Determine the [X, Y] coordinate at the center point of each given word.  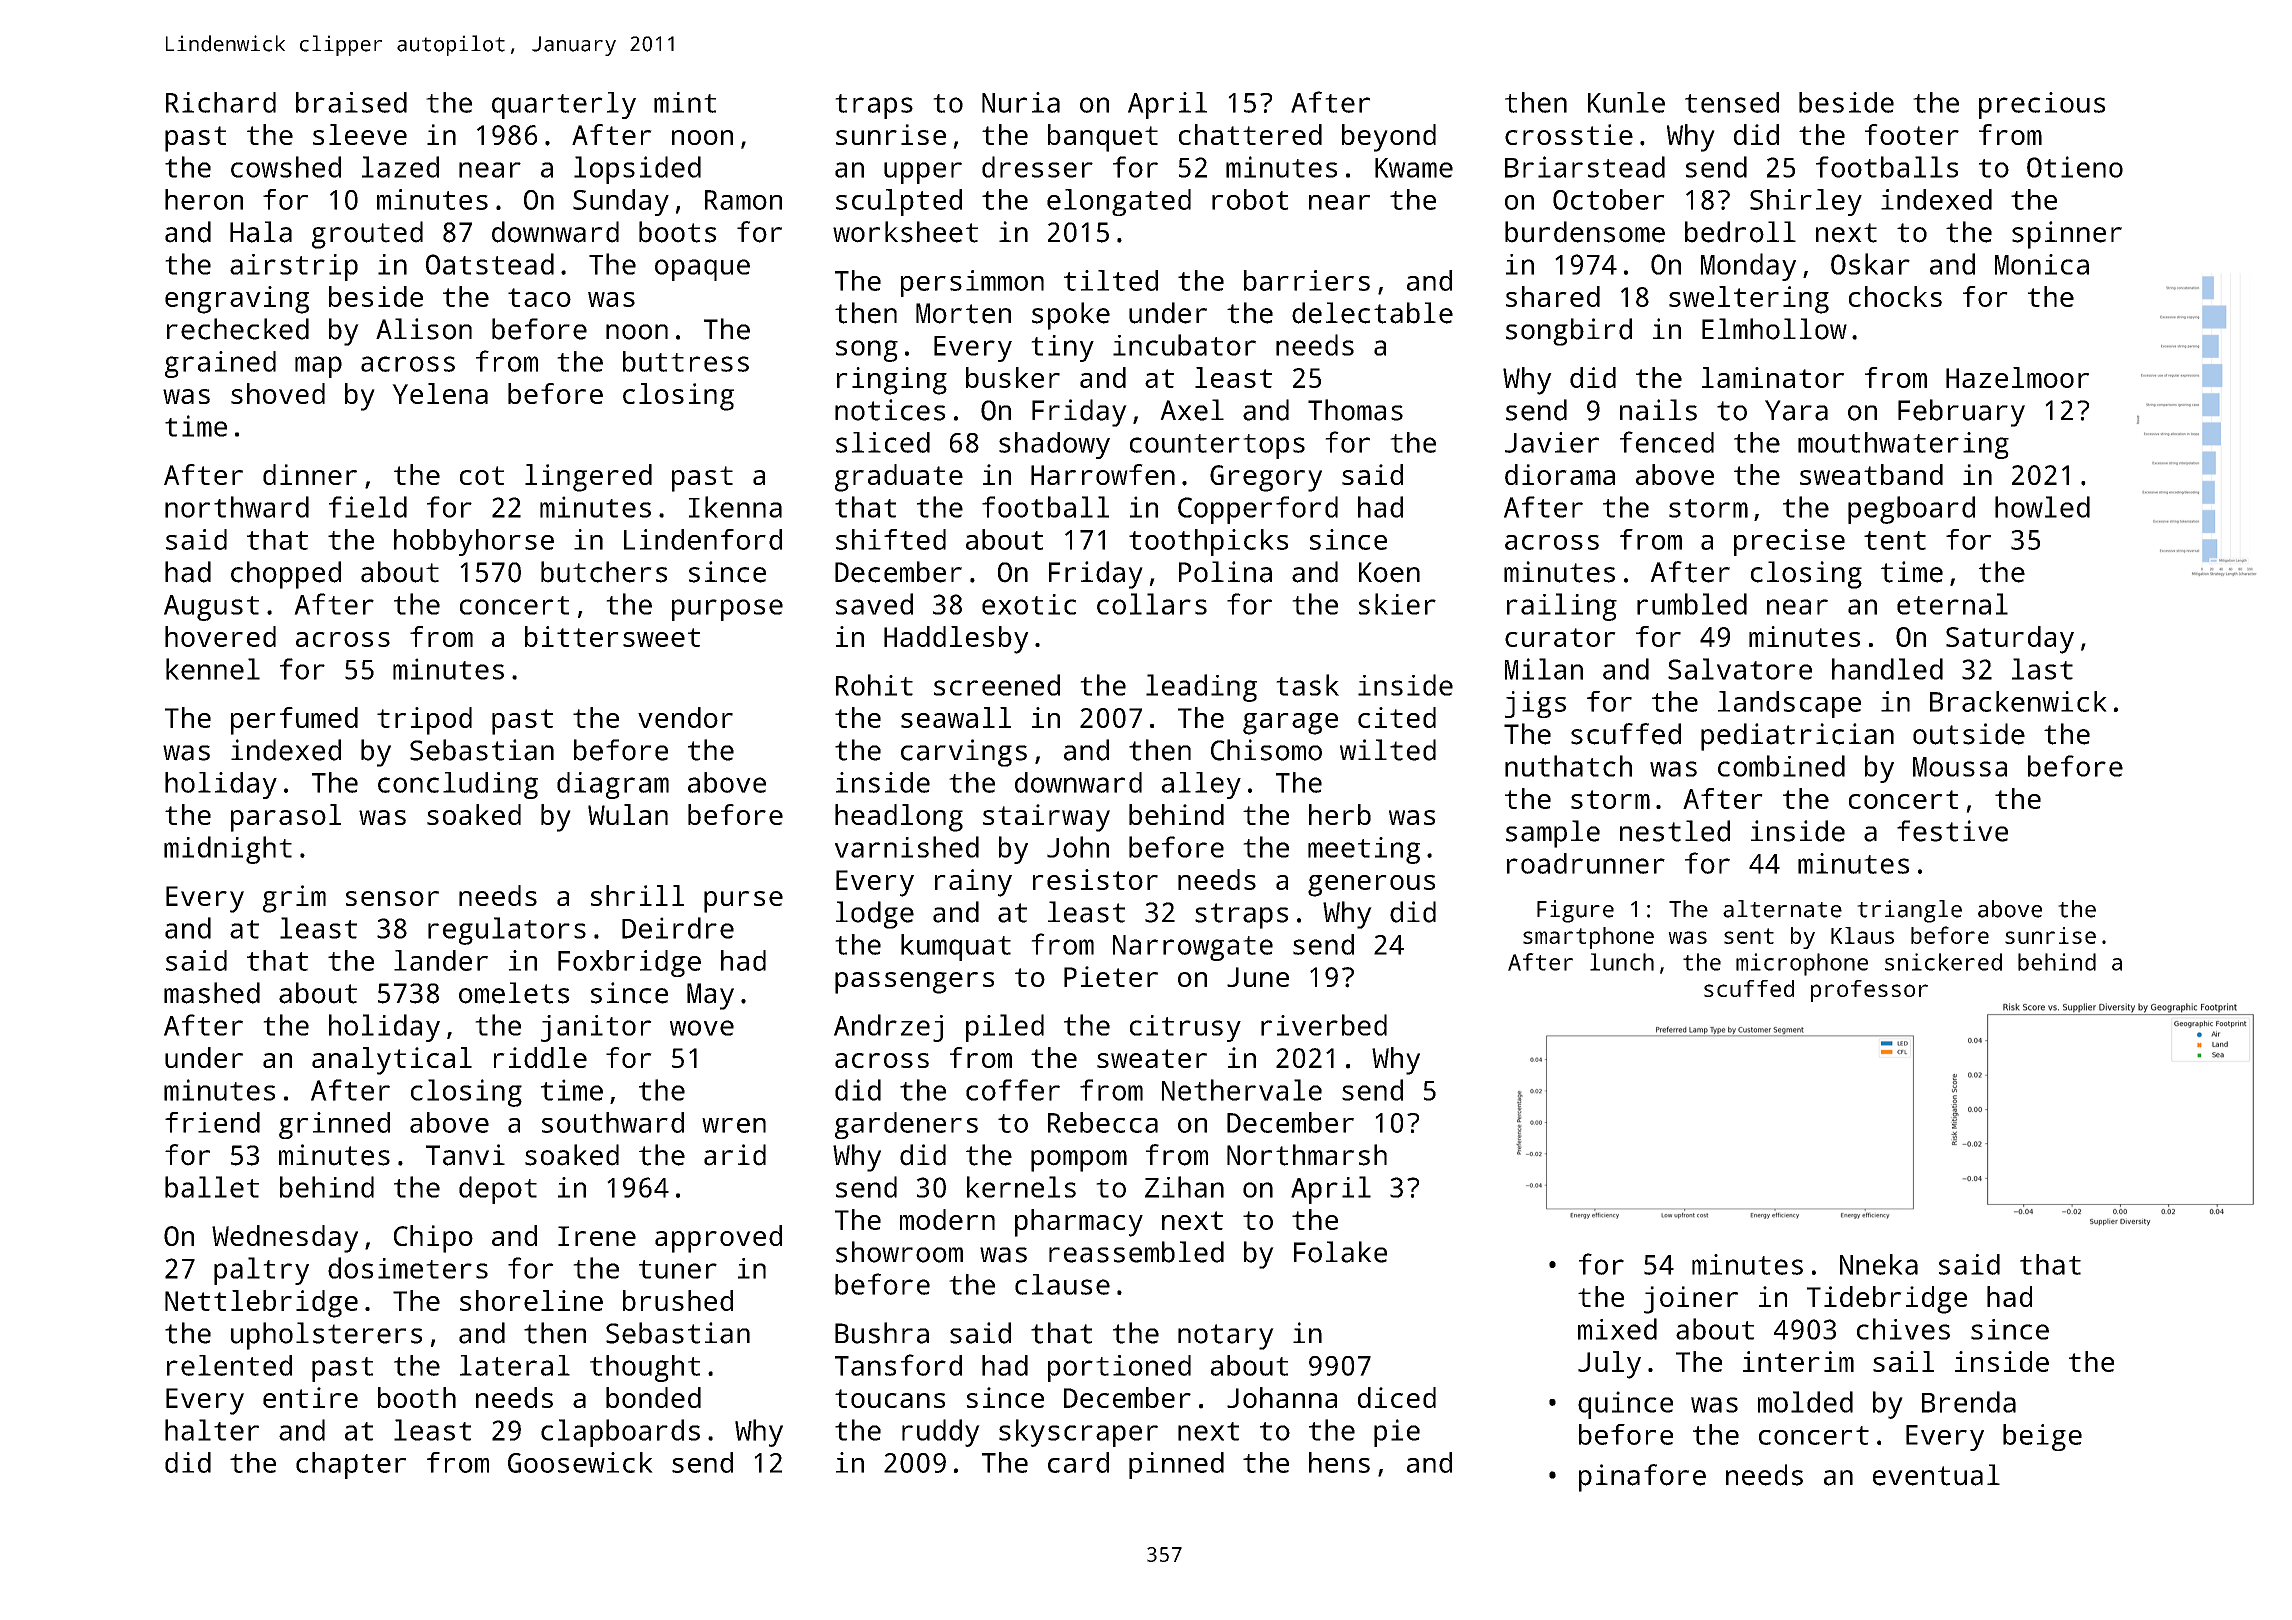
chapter [351, 1465]
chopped [286, 575]
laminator [1773, 377]
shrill [637, 895]
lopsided [637, 170]
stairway [1046, 818]
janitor [596, 1028]
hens [1339, 1462]
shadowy [1054, 445]
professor [1869, 991]
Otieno [2075, 167]
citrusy [1185, 1028]
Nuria [1021, 102]
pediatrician [1797, 737]
